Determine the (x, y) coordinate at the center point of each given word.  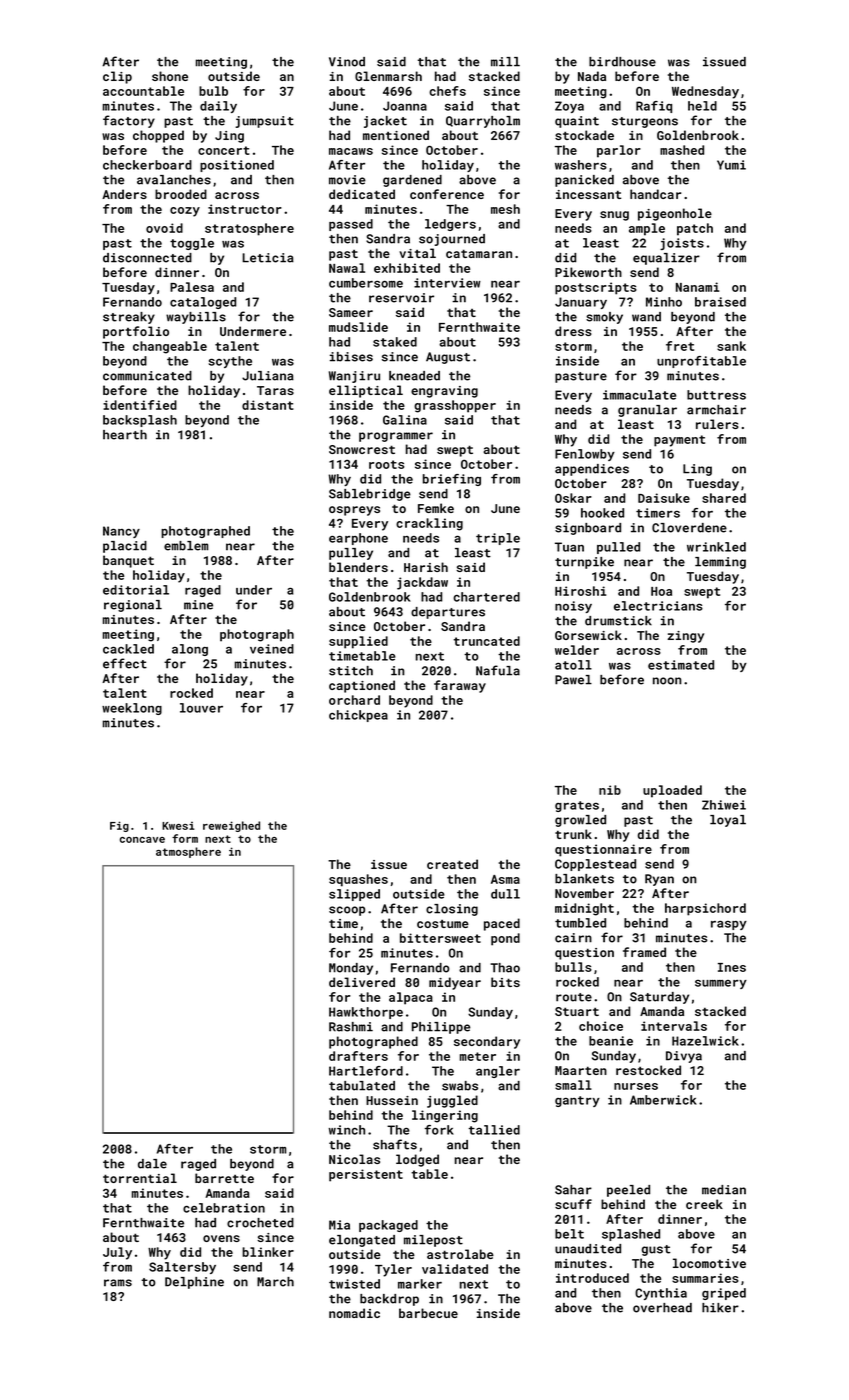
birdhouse (622, 62)
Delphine (194, 1283)
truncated (487, 641)
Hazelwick (705, 1041)
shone (170, 76)
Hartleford (366, 1071)
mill (505, 62)
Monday (351, 969)
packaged (388, 1226)
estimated (681, 665)
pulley (351, 554)
